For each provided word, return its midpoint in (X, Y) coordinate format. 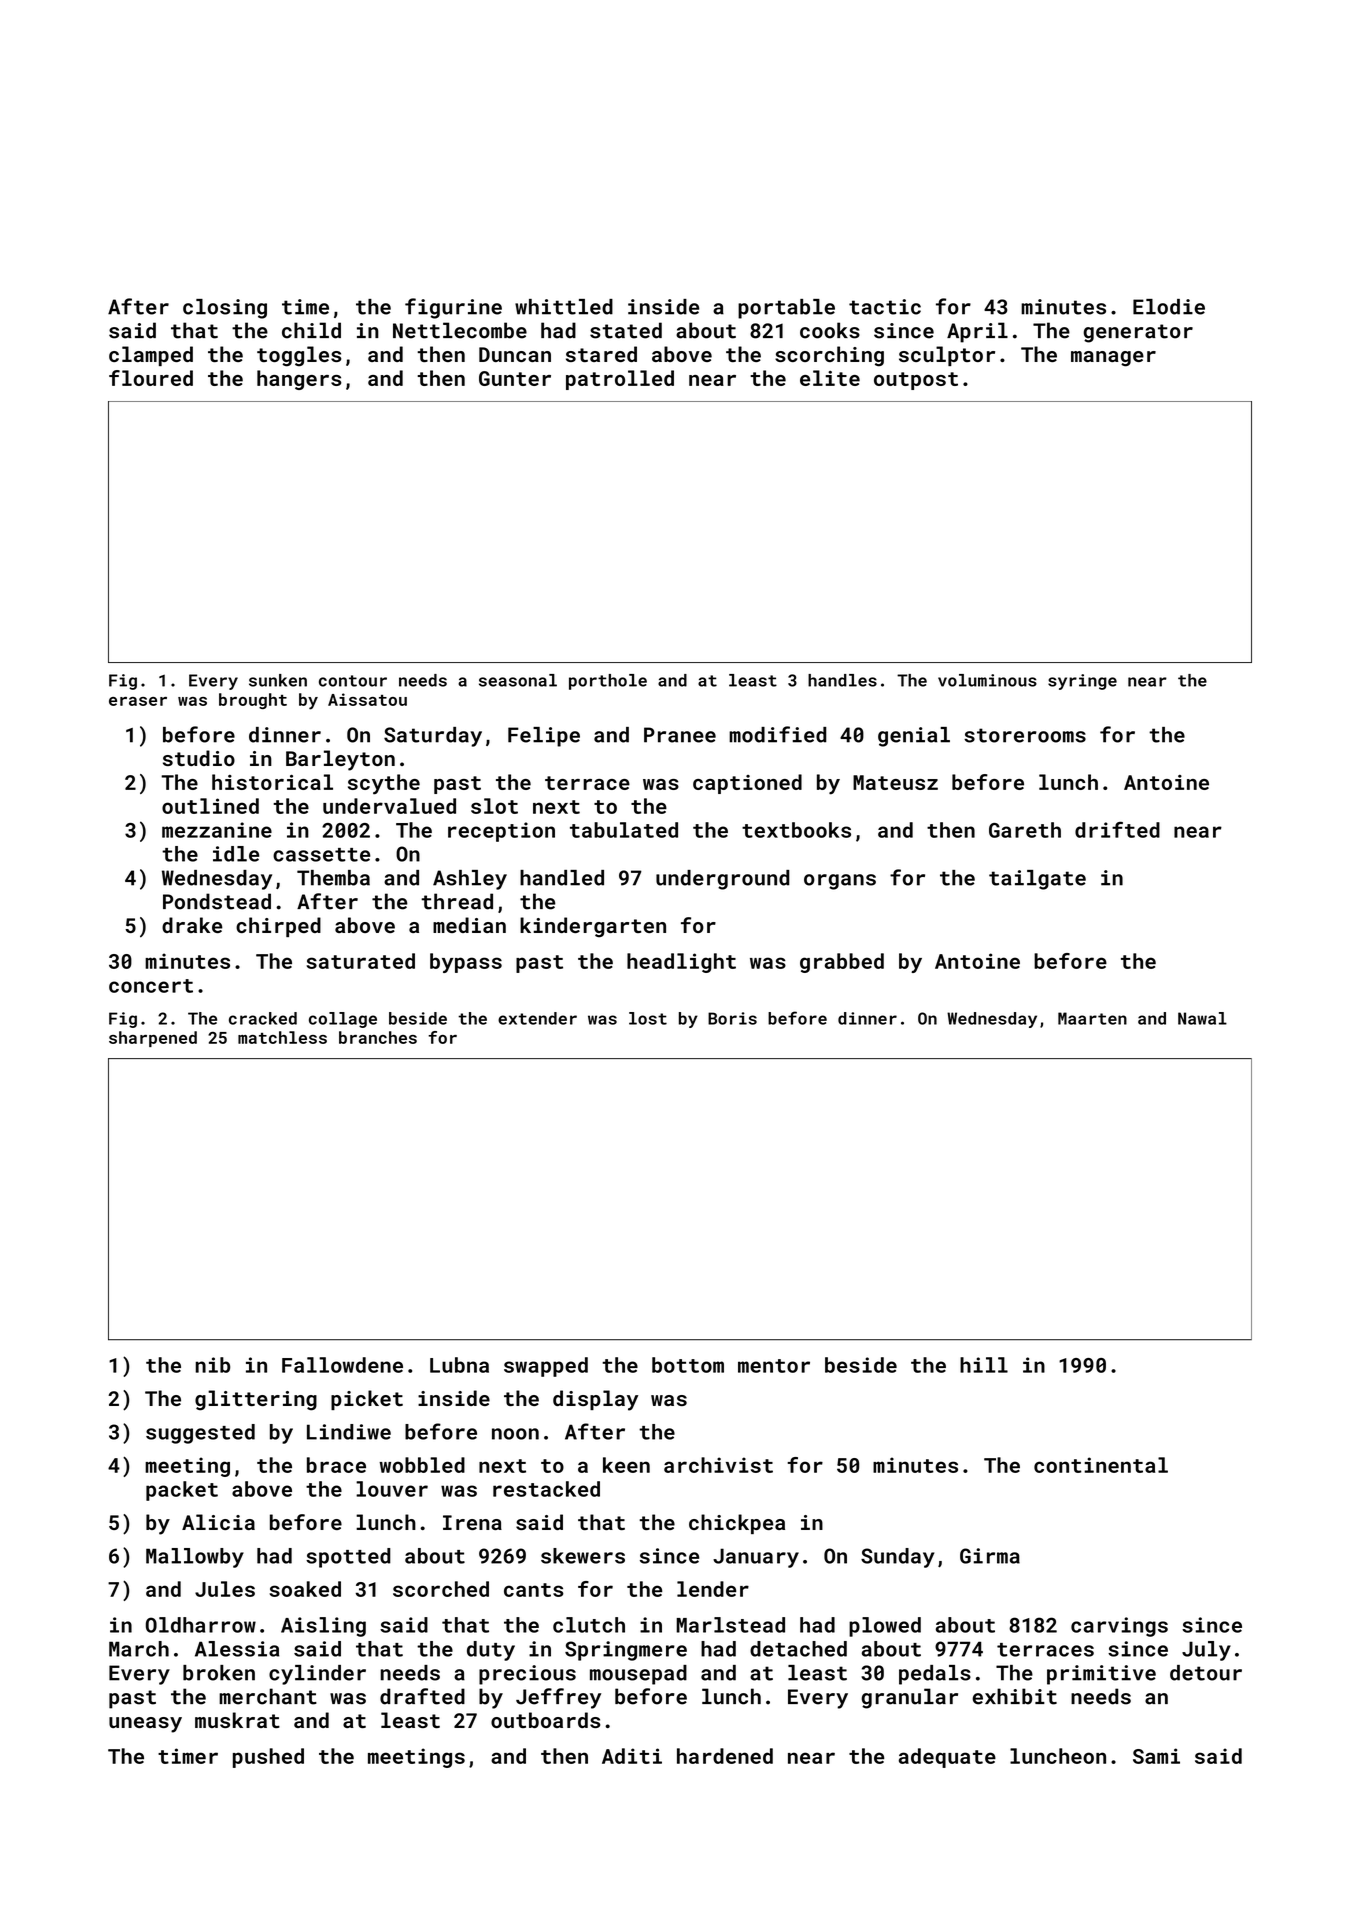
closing (225, 309)
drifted (1117, 829)
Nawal (1202, 1018)
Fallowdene (342, 1365)
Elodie (1169, 307)
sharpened (153, 1039)
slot (494, 806)
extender (537, 1018)
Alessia (237, 1649)
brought (253, 701)
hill (984, 1365)
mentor (774, 1366)
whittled (564, 307)
